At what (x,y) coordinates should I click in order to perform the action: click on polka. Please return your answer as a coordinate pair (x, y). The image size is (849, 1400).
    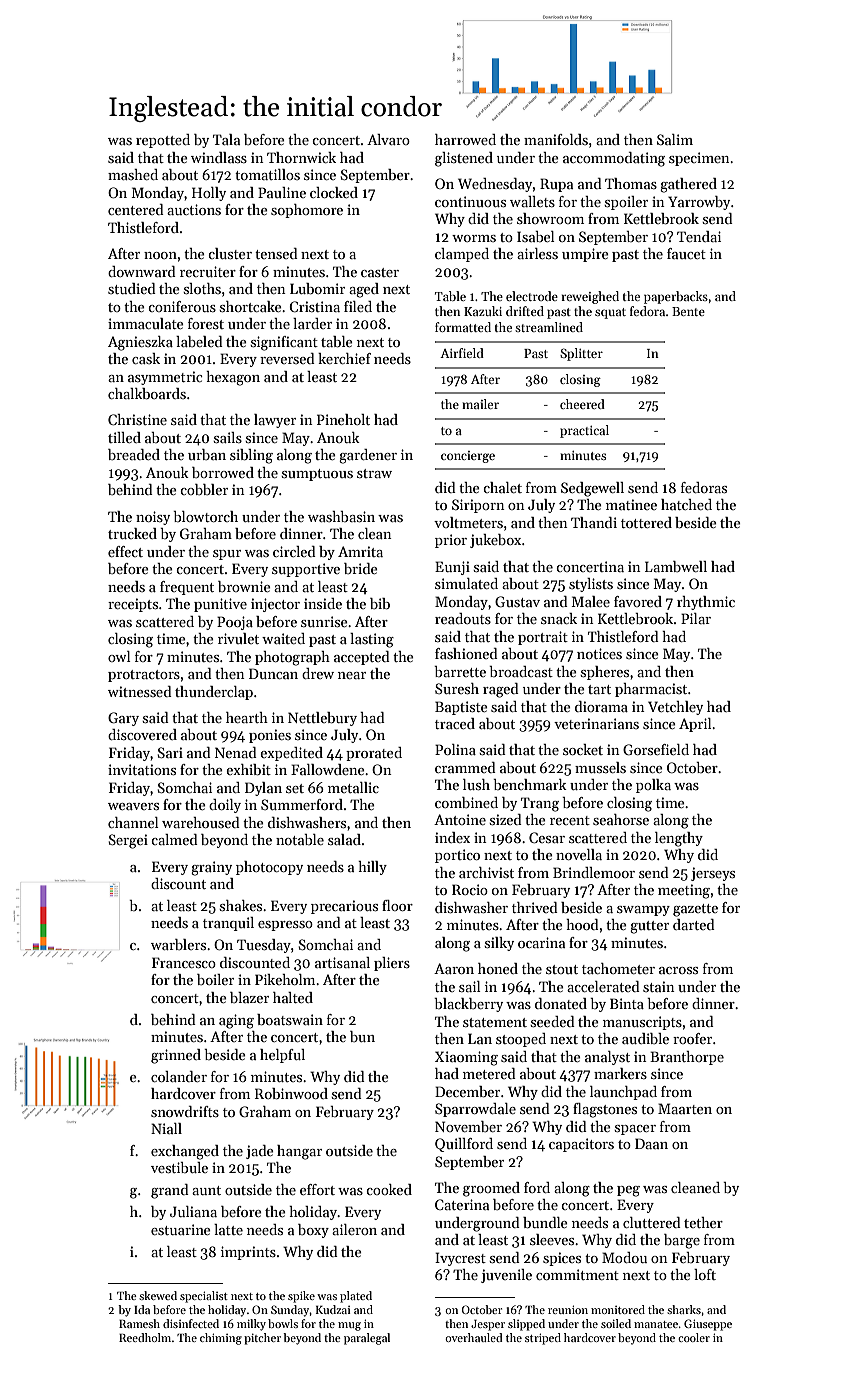
    Looking at the image, I should click on (653, 786).
